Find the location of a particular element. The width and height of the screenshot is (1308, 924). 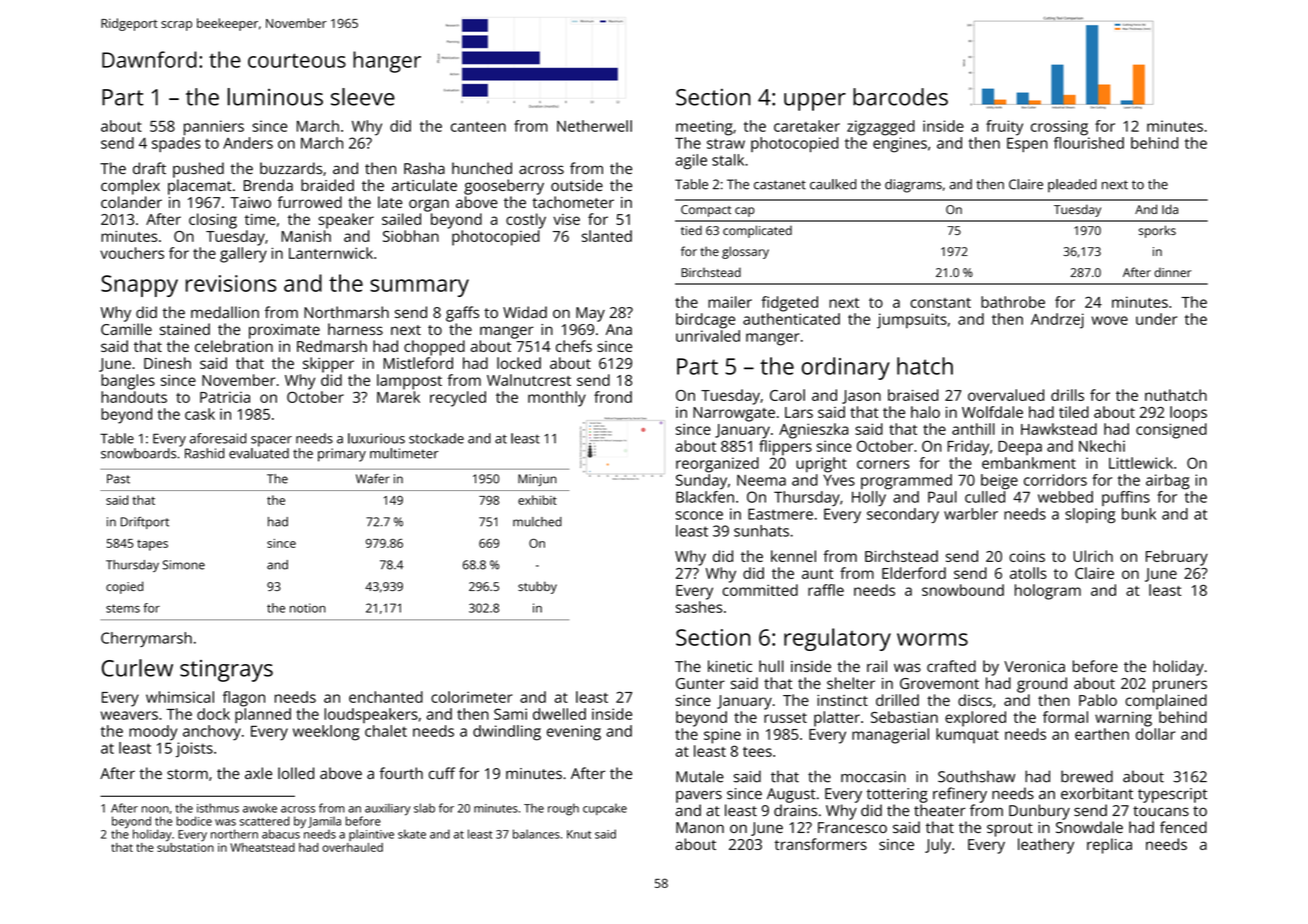

brewed is located at coordinates (1087, 776).
